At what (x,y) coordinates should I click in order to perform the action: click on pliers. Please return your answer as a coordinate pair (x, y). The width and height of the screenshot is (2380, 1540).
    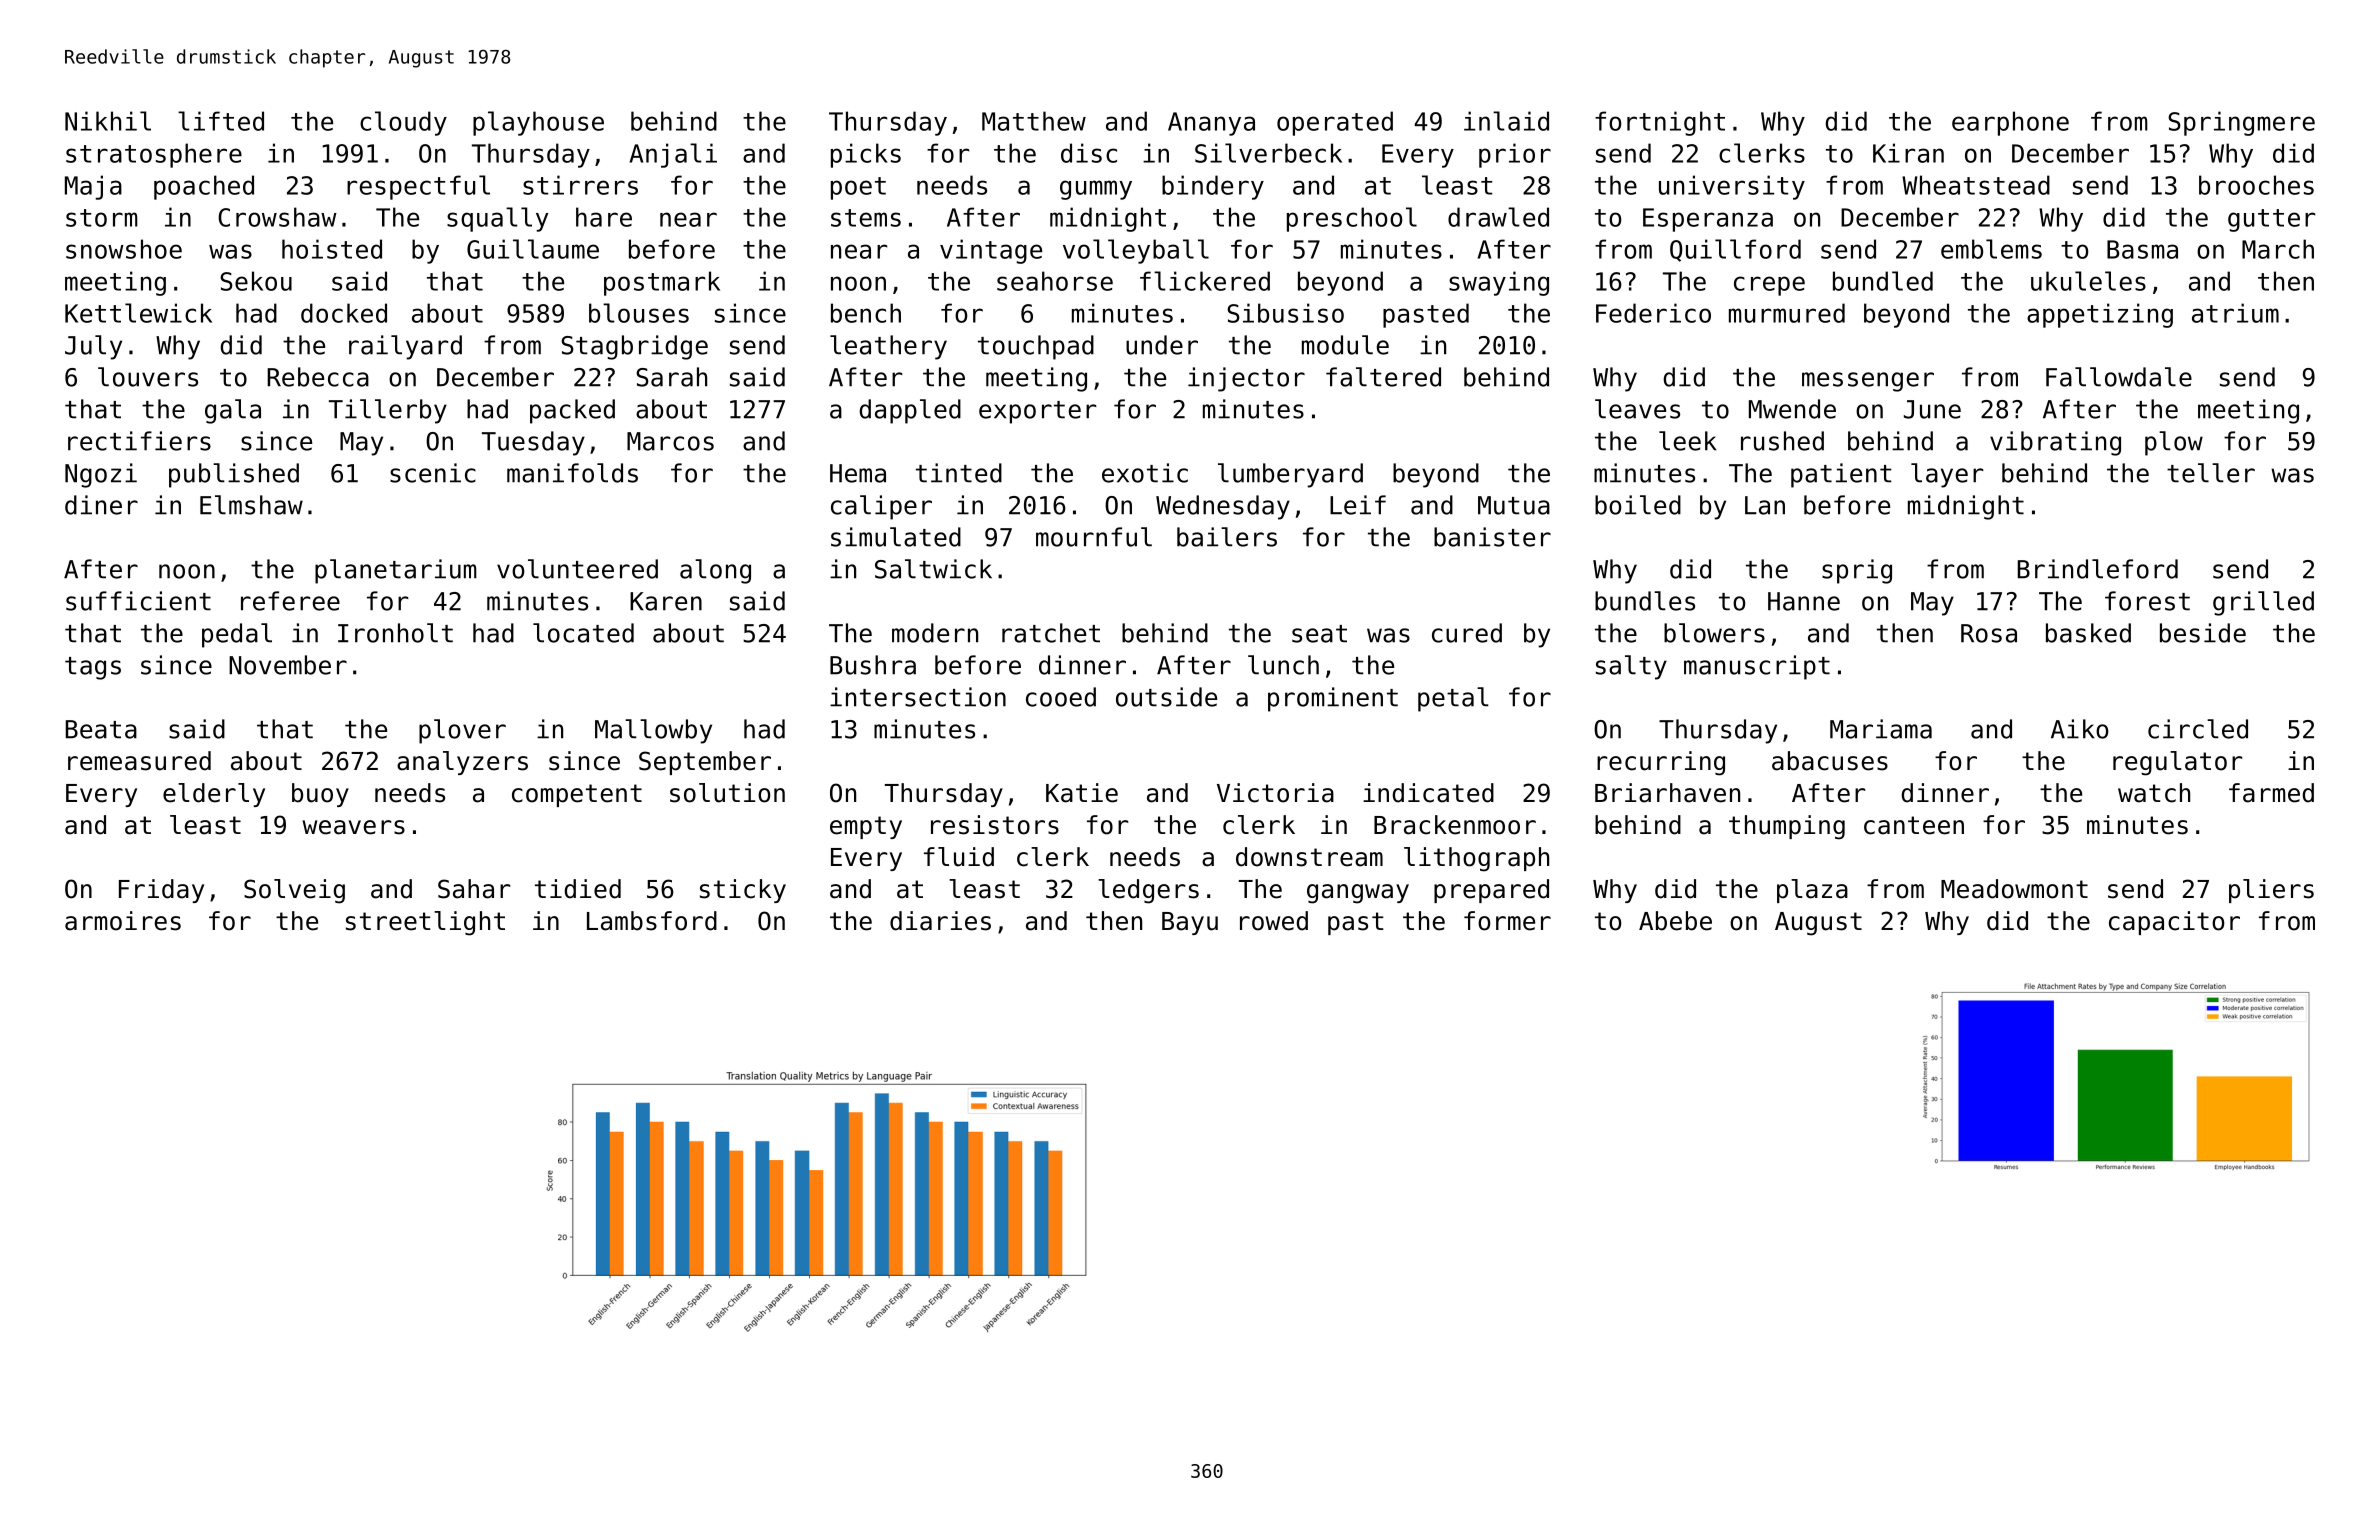
    Looking at the image, I should click on (2271, 891).
